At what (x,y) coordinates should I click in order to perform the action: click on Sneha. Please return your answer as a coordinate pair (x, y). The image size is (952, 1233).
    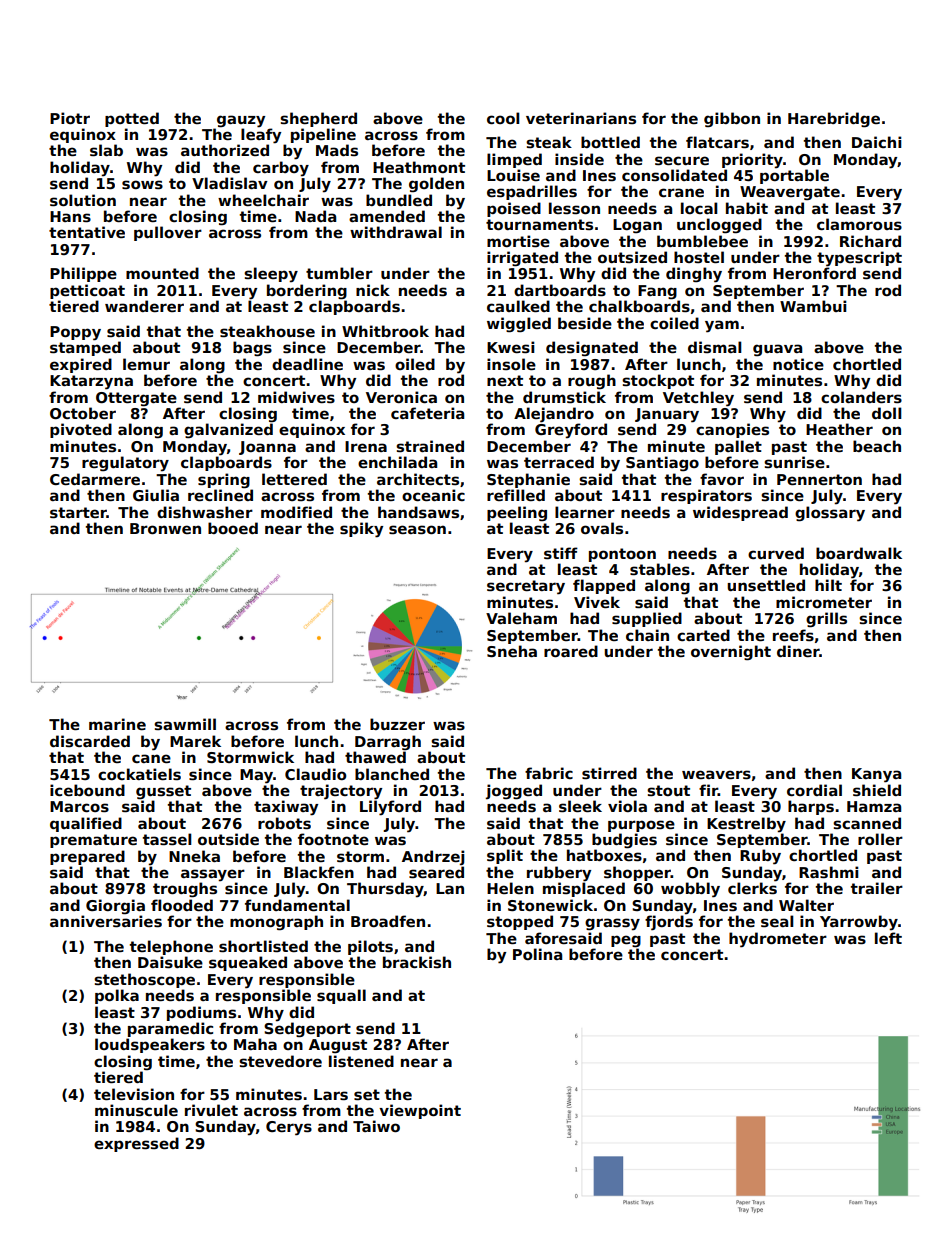
    Looking at the image, I should click on (512, 651).
